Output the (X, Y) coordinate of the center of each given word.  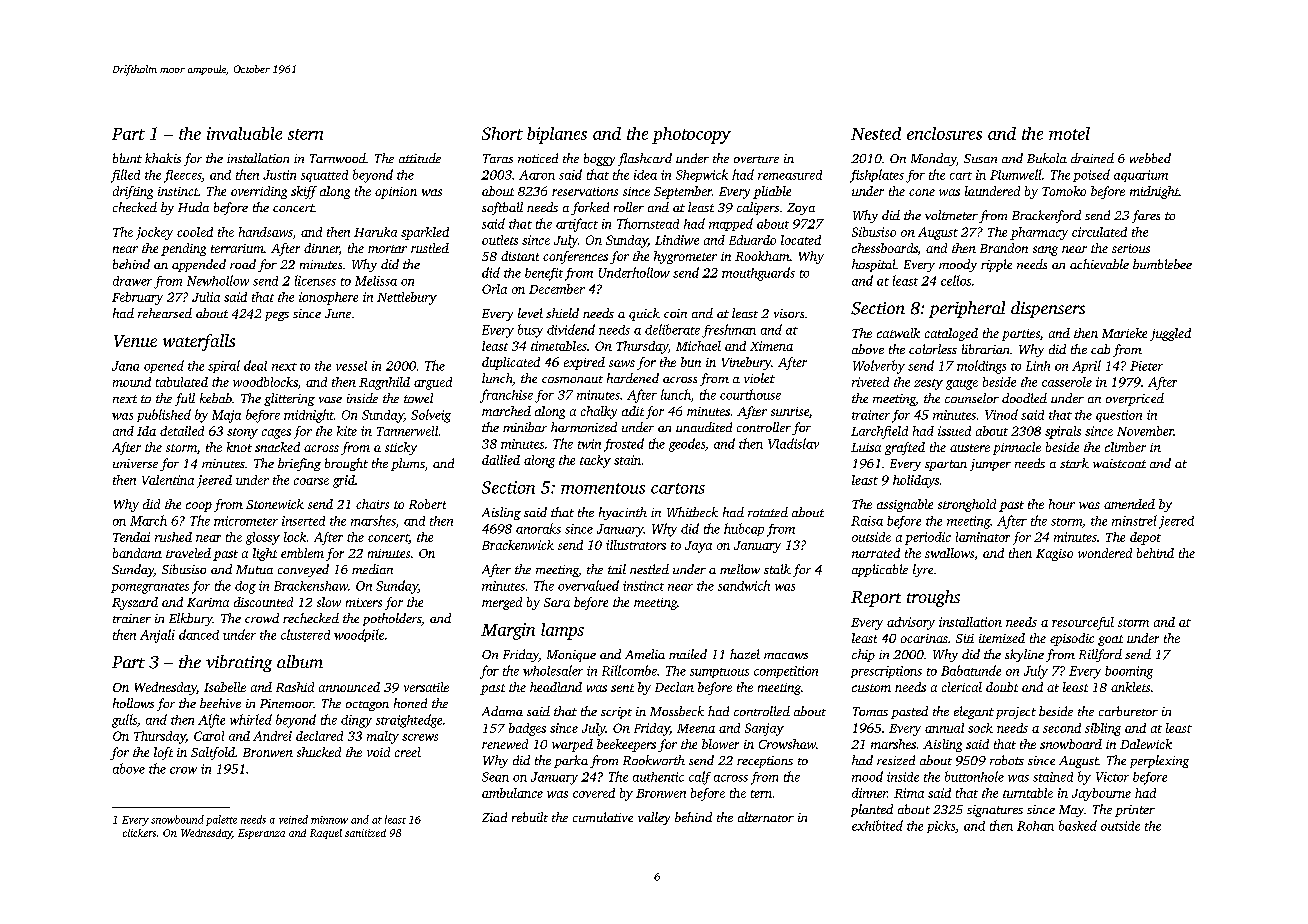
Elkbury (191, 619)
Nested (876, 133)
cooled (195, 232)
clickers (139, 833)
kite (347, 431)
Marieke (1124, 333)
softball (502, 208)
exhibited (877, 825)
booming (1129, 672)
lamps (562, 631)
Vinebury (746, 363)
